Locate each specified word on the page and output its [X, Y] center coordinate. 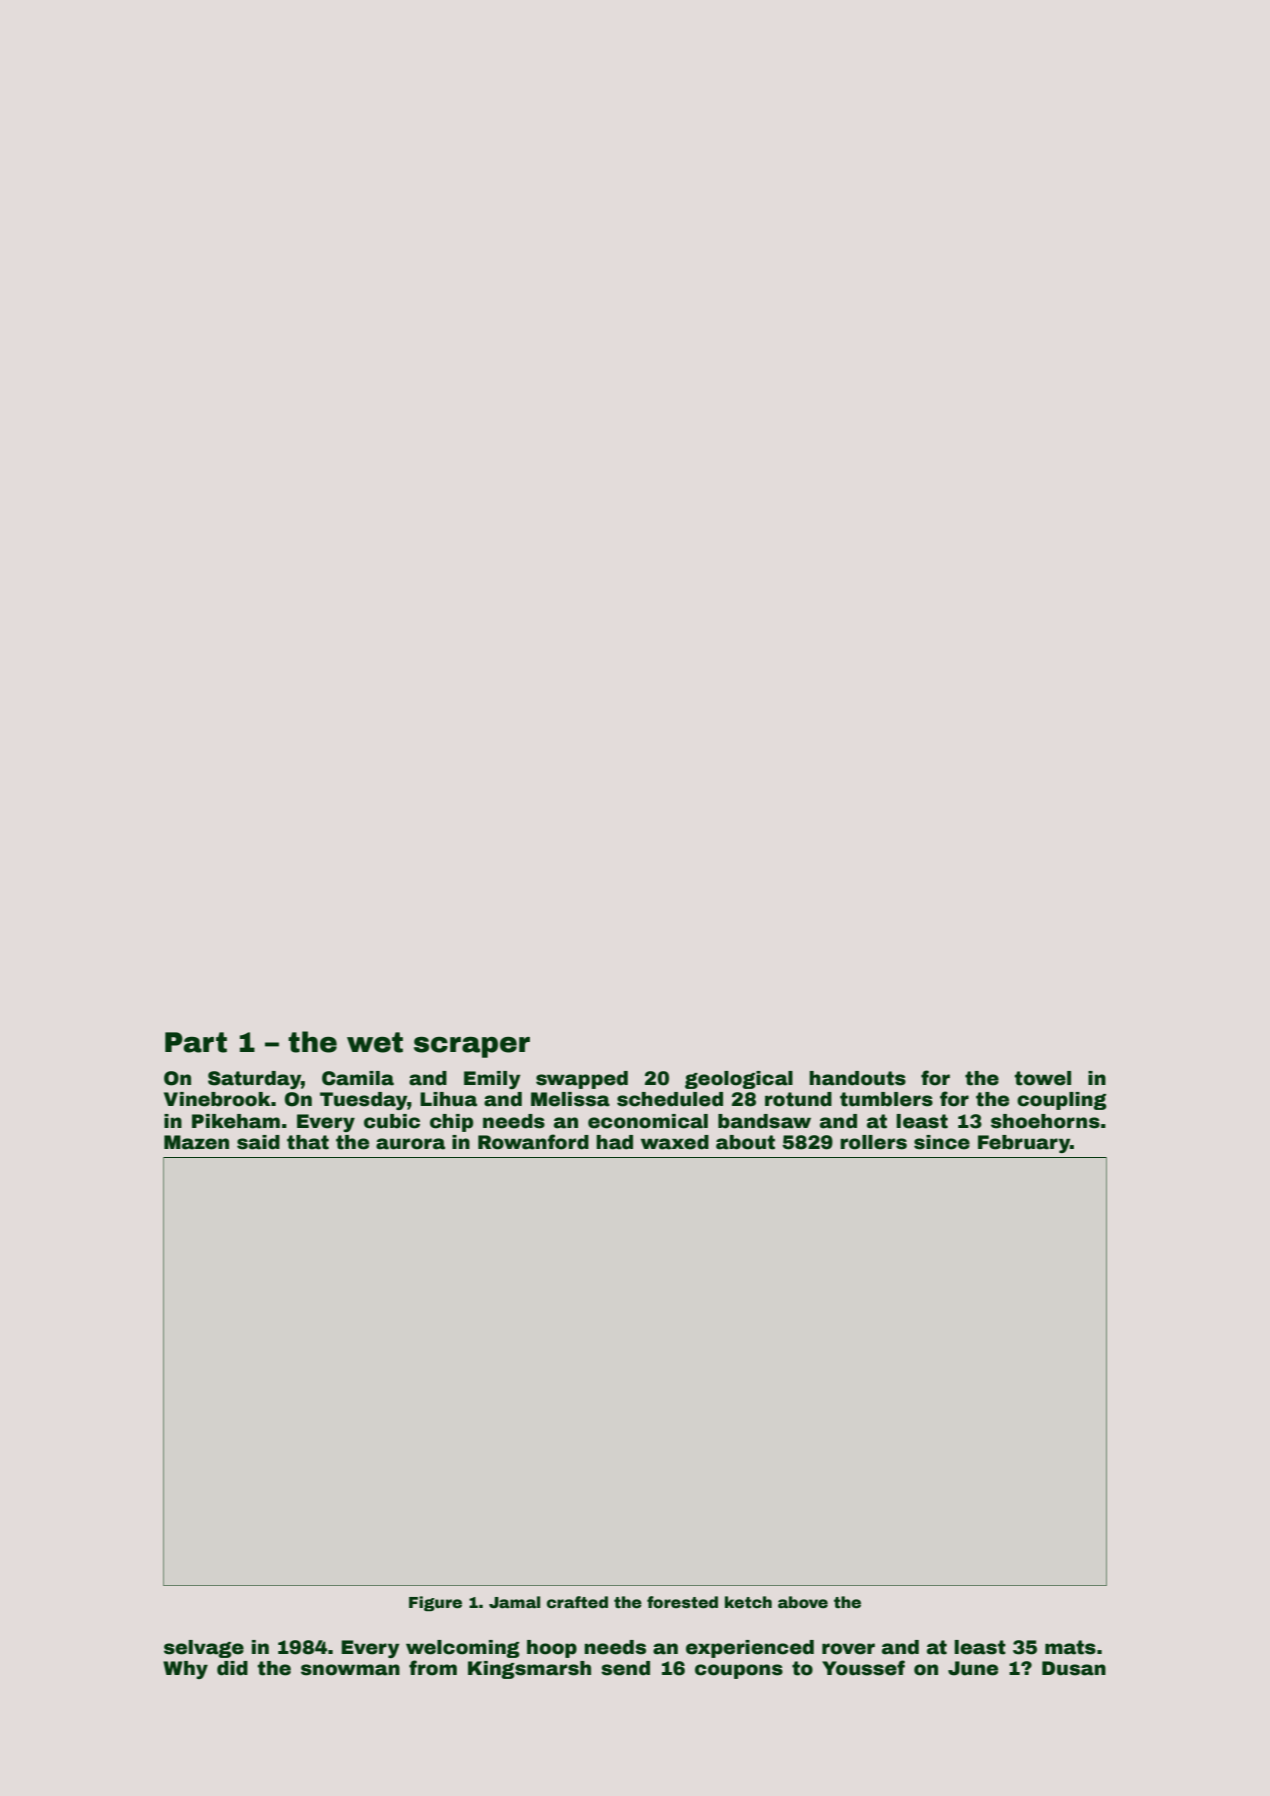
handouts [857, 1078]
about [745, 1142]
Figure [435, 1603]
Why [185, 1670]
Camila [358, 1078]
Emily [492, 1080]
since [942, 1142]
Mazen [196, 1142]
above [803, 1602]
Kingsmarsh [529, 1670]
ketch [748, 1602]
